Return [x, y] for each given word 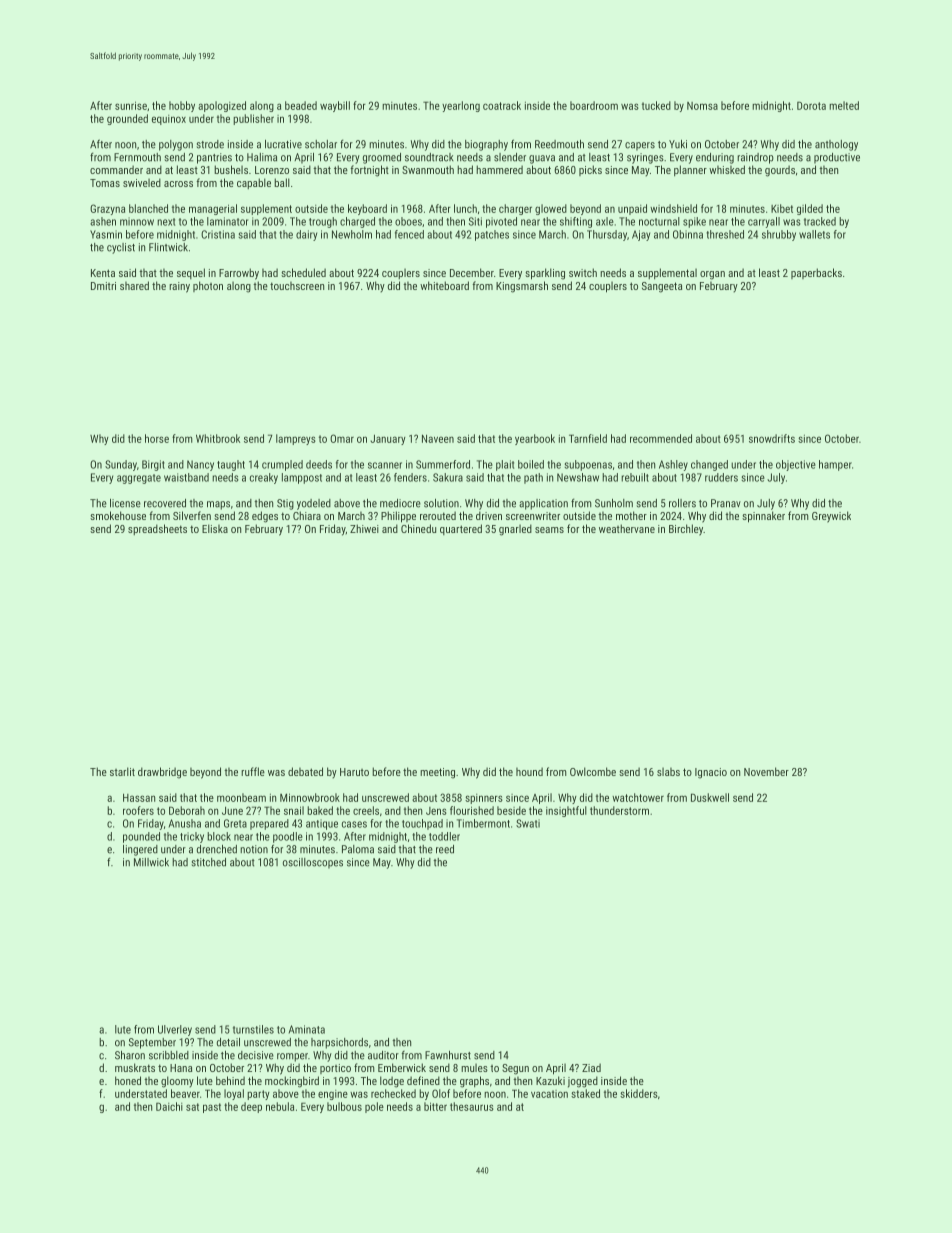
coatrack [502, 105]
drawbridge [162, 773]
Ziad [591, 1067]
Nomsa [702, 106]
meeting [437, 773]
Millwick [151, 862]
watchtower [638, 797]
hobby [182, 106]
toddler [444, 836]
